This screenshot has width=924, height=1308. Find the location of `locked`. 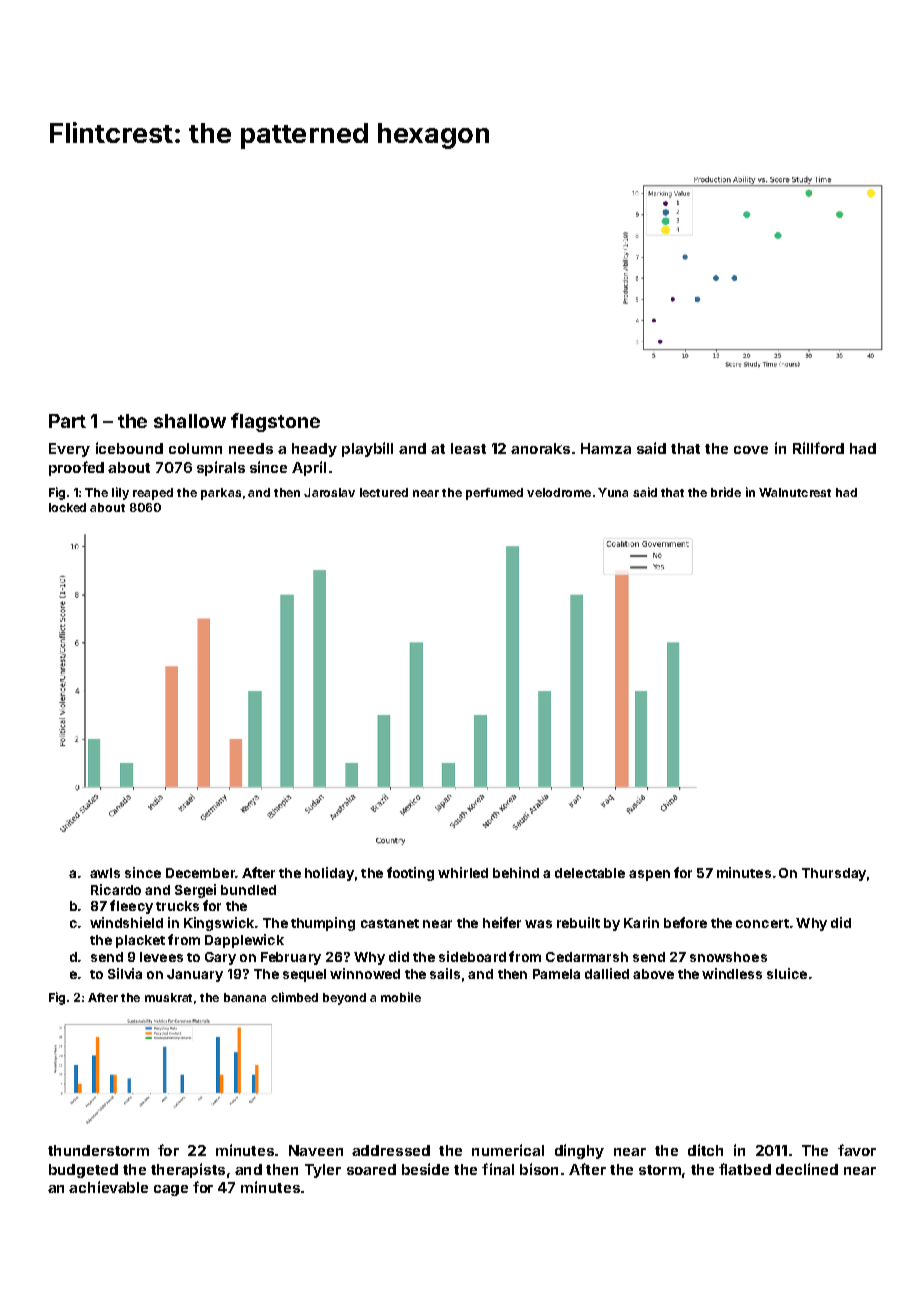

locked is located at coordinates (67, 507).
